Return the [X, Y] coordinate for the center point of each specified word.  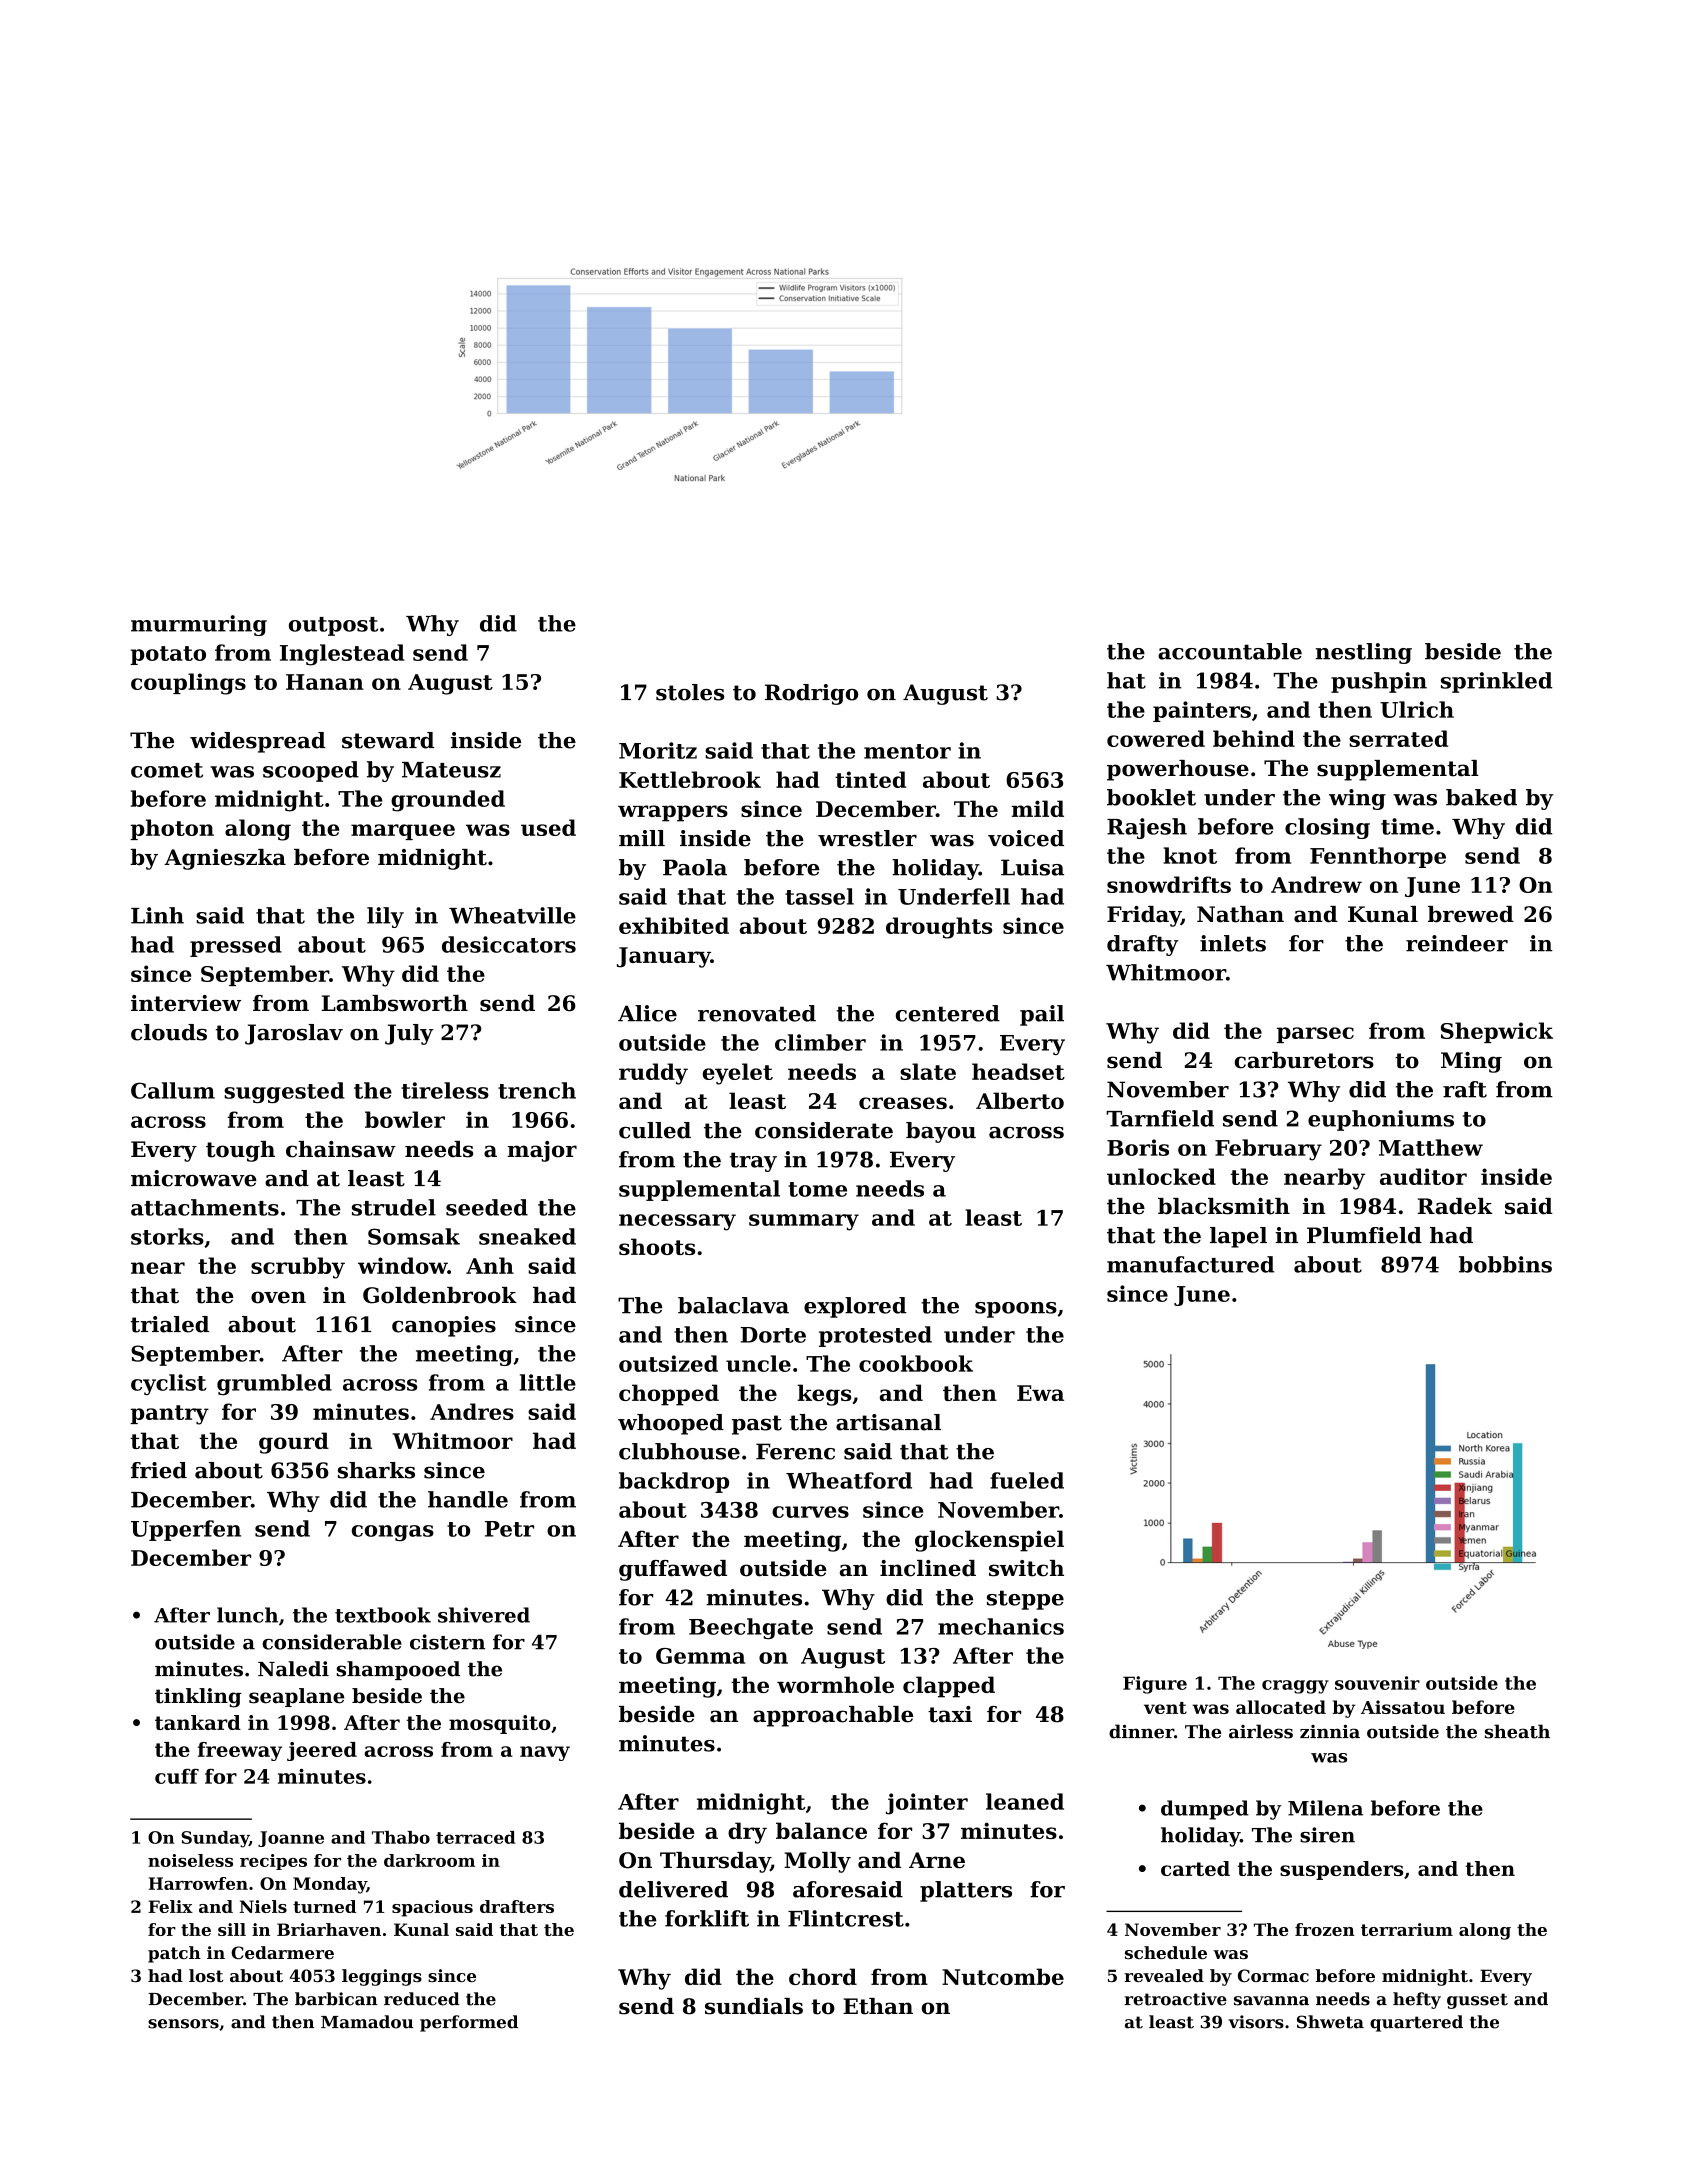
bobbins [1505, 1264]
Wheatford [849, 1480]
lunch [247, 1615]
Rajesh [1147, 828]
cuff [177, 1776]
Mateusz [451, 770]
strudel [394, 1207]
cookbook [916, 1363]
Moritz [658, 750]
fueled [1027, 1480]
